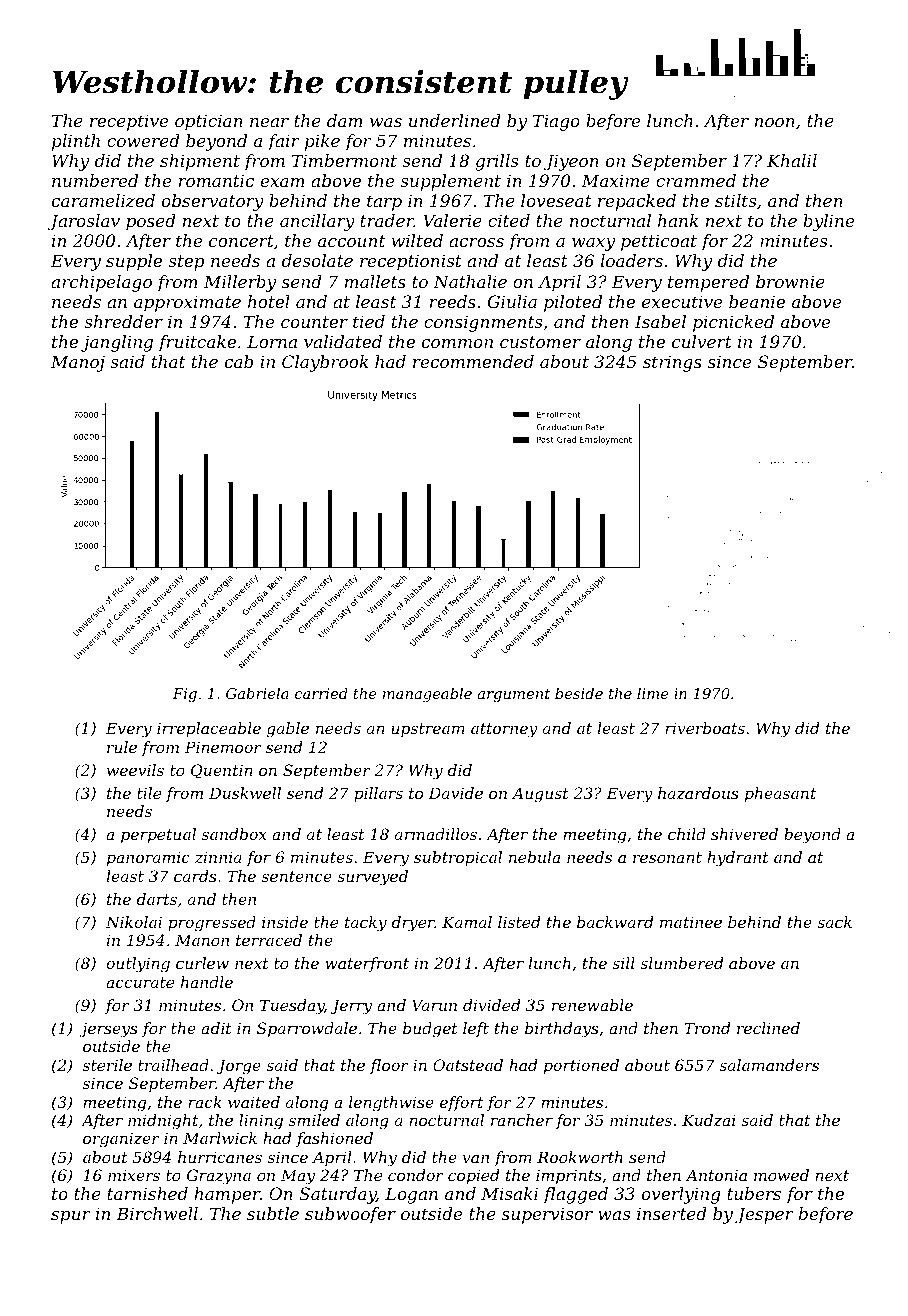  I want to click on byline, so click(828, 222).
